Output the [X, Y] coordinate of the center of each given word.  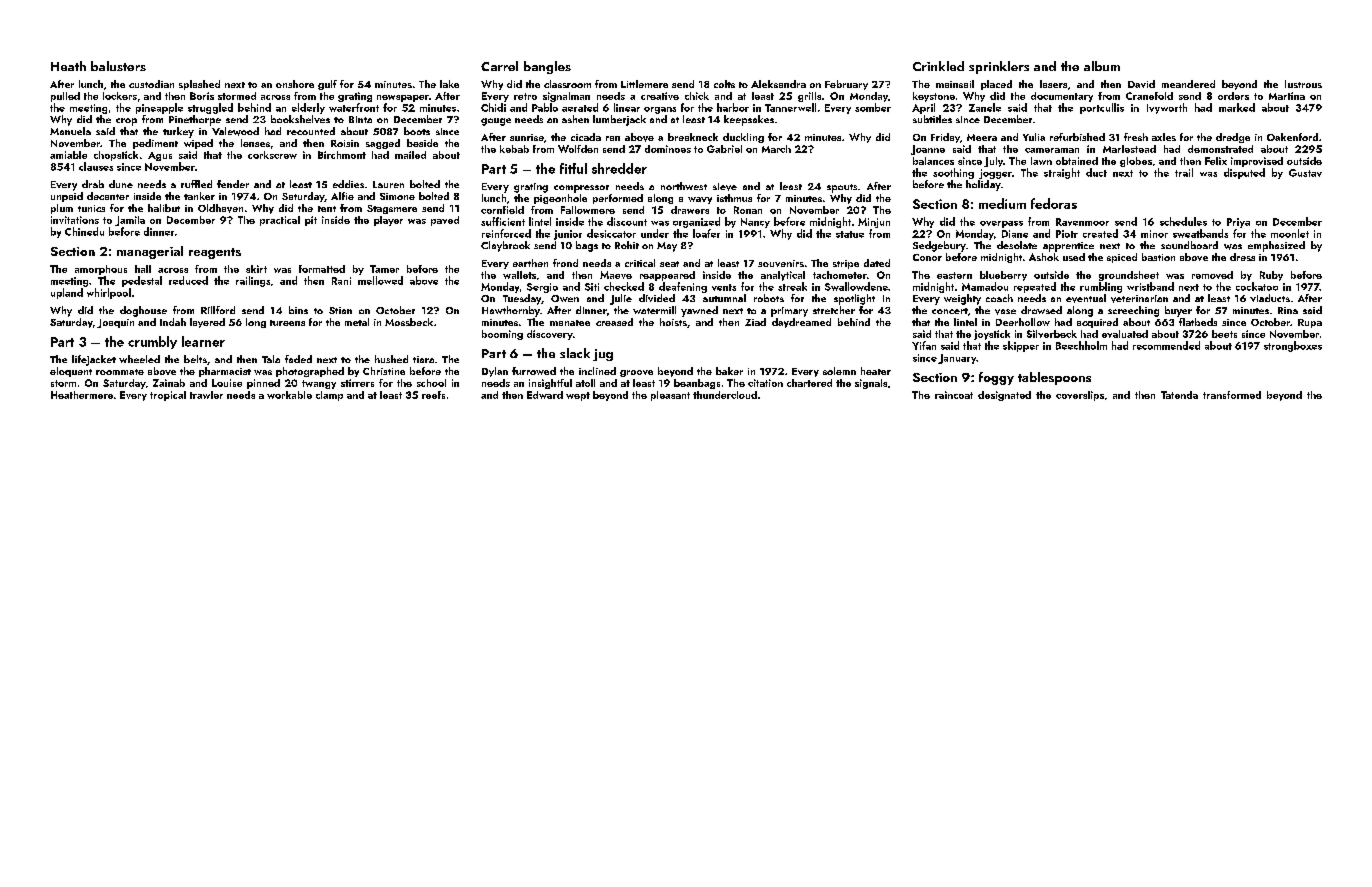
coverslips [1080, 396]
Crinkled [938, 66]
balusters [118, 66]
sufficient [503, 221]
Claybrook [505, 246]
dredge [1233, 138]
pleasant [670, 396]
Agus [160, 156]
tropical [168, 396]
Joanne [928, 150]
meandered [1188, 84]
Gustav [1305, 173]
